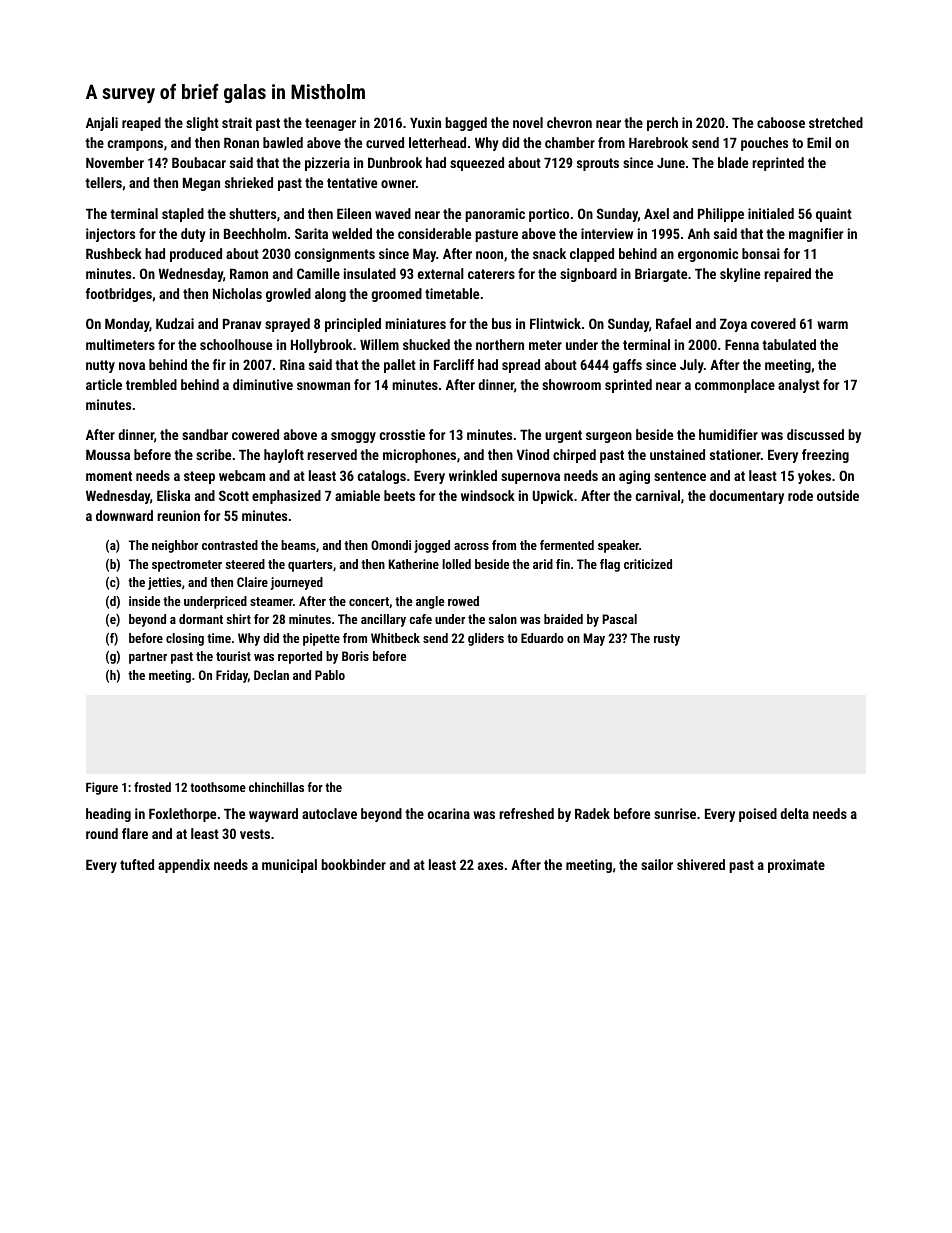  I want to click on novel, so click(528, 122).
